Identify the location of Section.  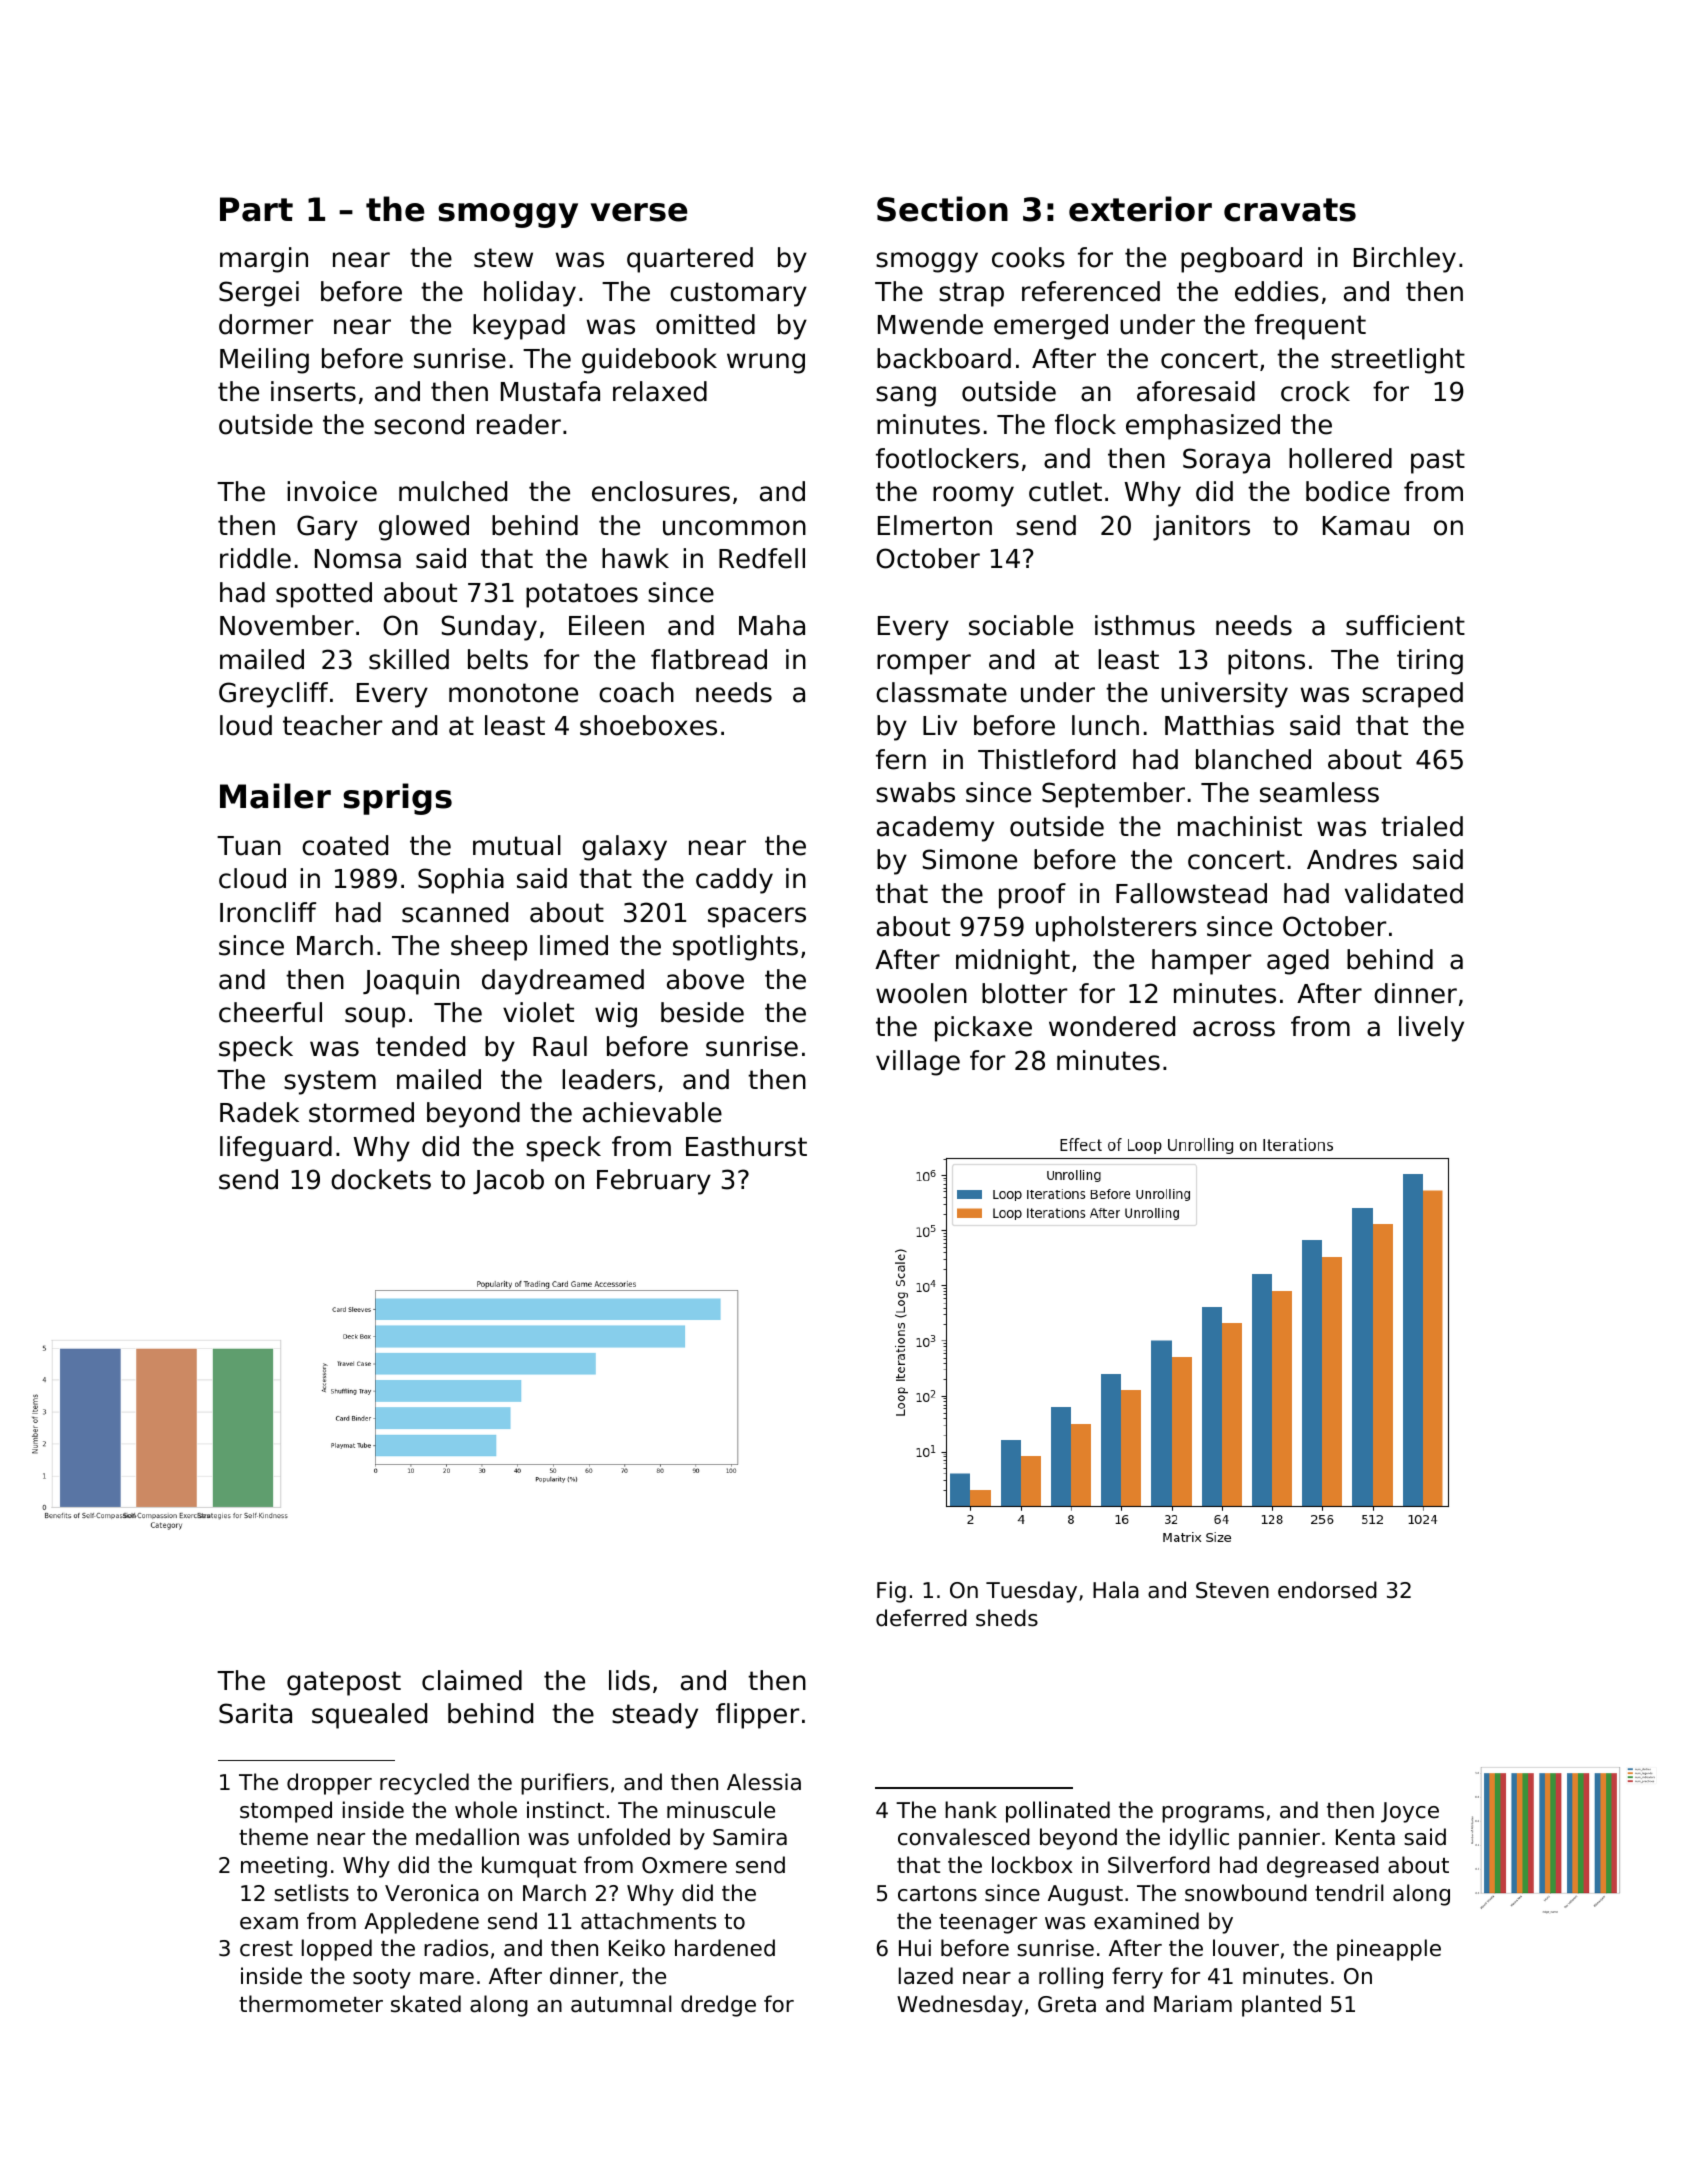
(942, 209).
